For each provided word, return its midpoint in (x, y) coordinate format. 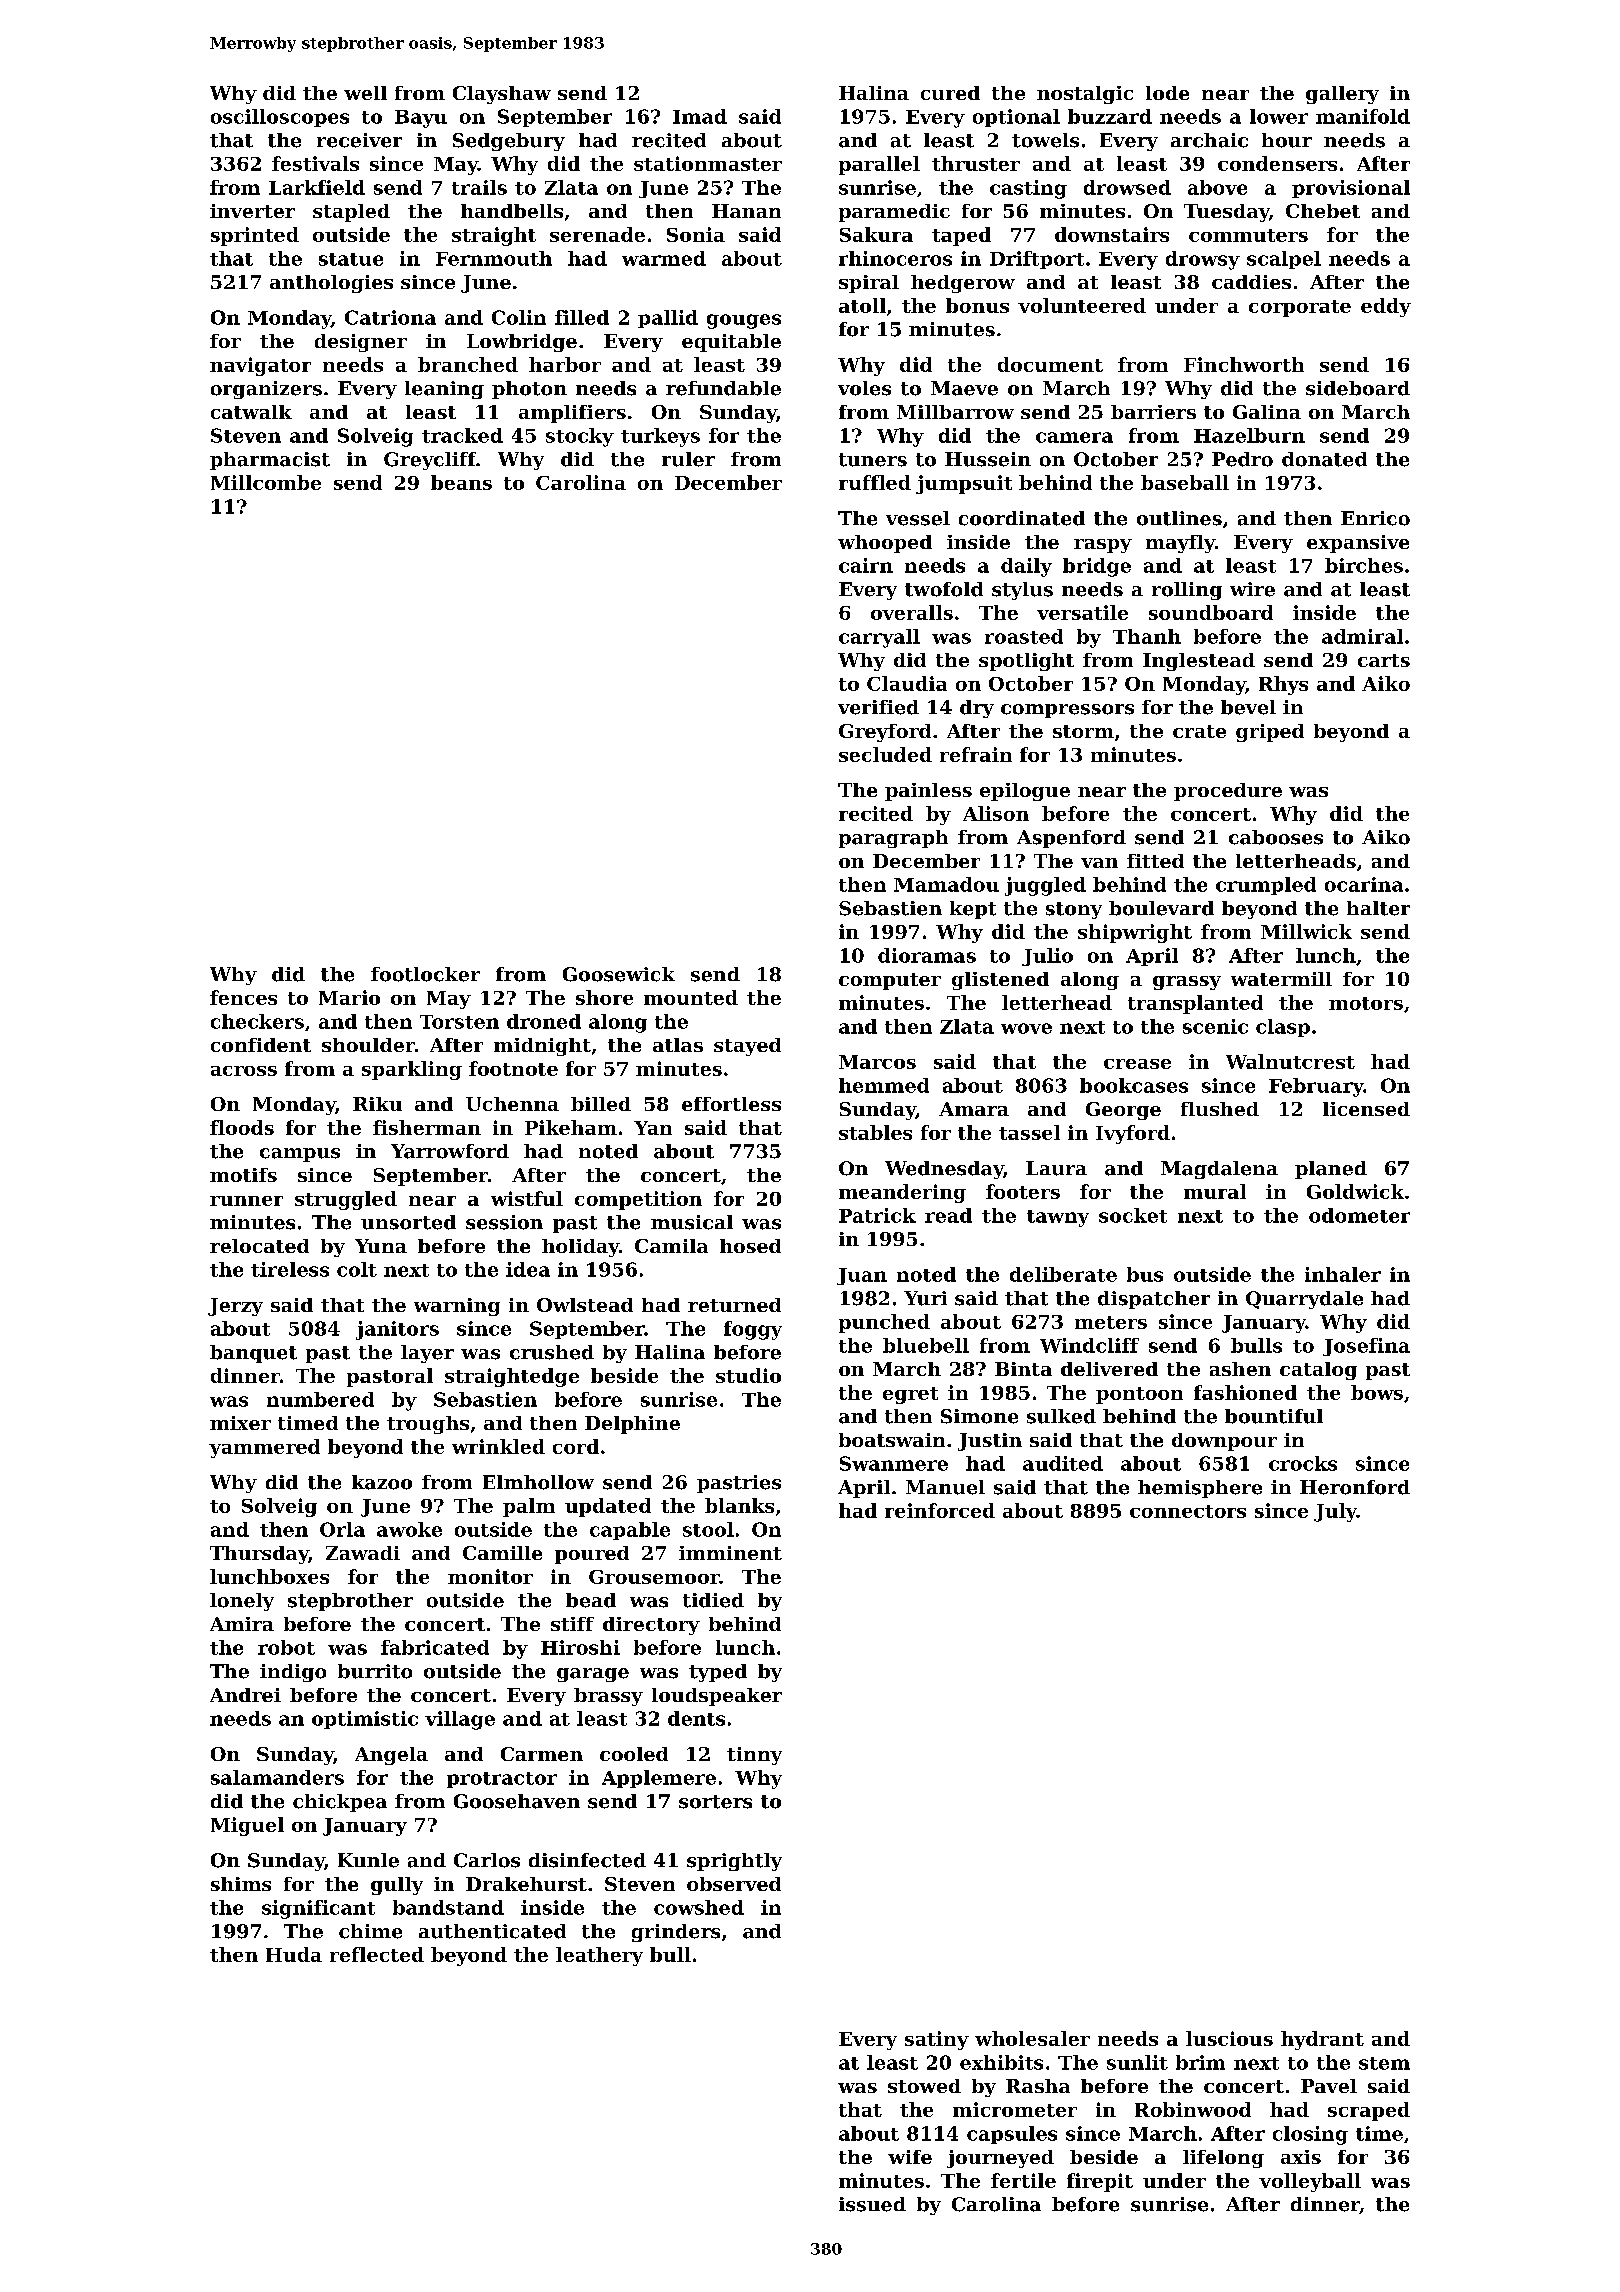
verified (878, 707)
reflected (377, 1954)
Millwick (1306, 931)
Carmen (542, 1754)
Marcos (877, 1062)
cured (950, 93)
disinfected (587, 1860)
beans (461, 482)
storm (1083, 731)
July (1335, 1512)
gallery (1342, 95)
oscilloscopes (280, 118)
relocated (259, 1246)
